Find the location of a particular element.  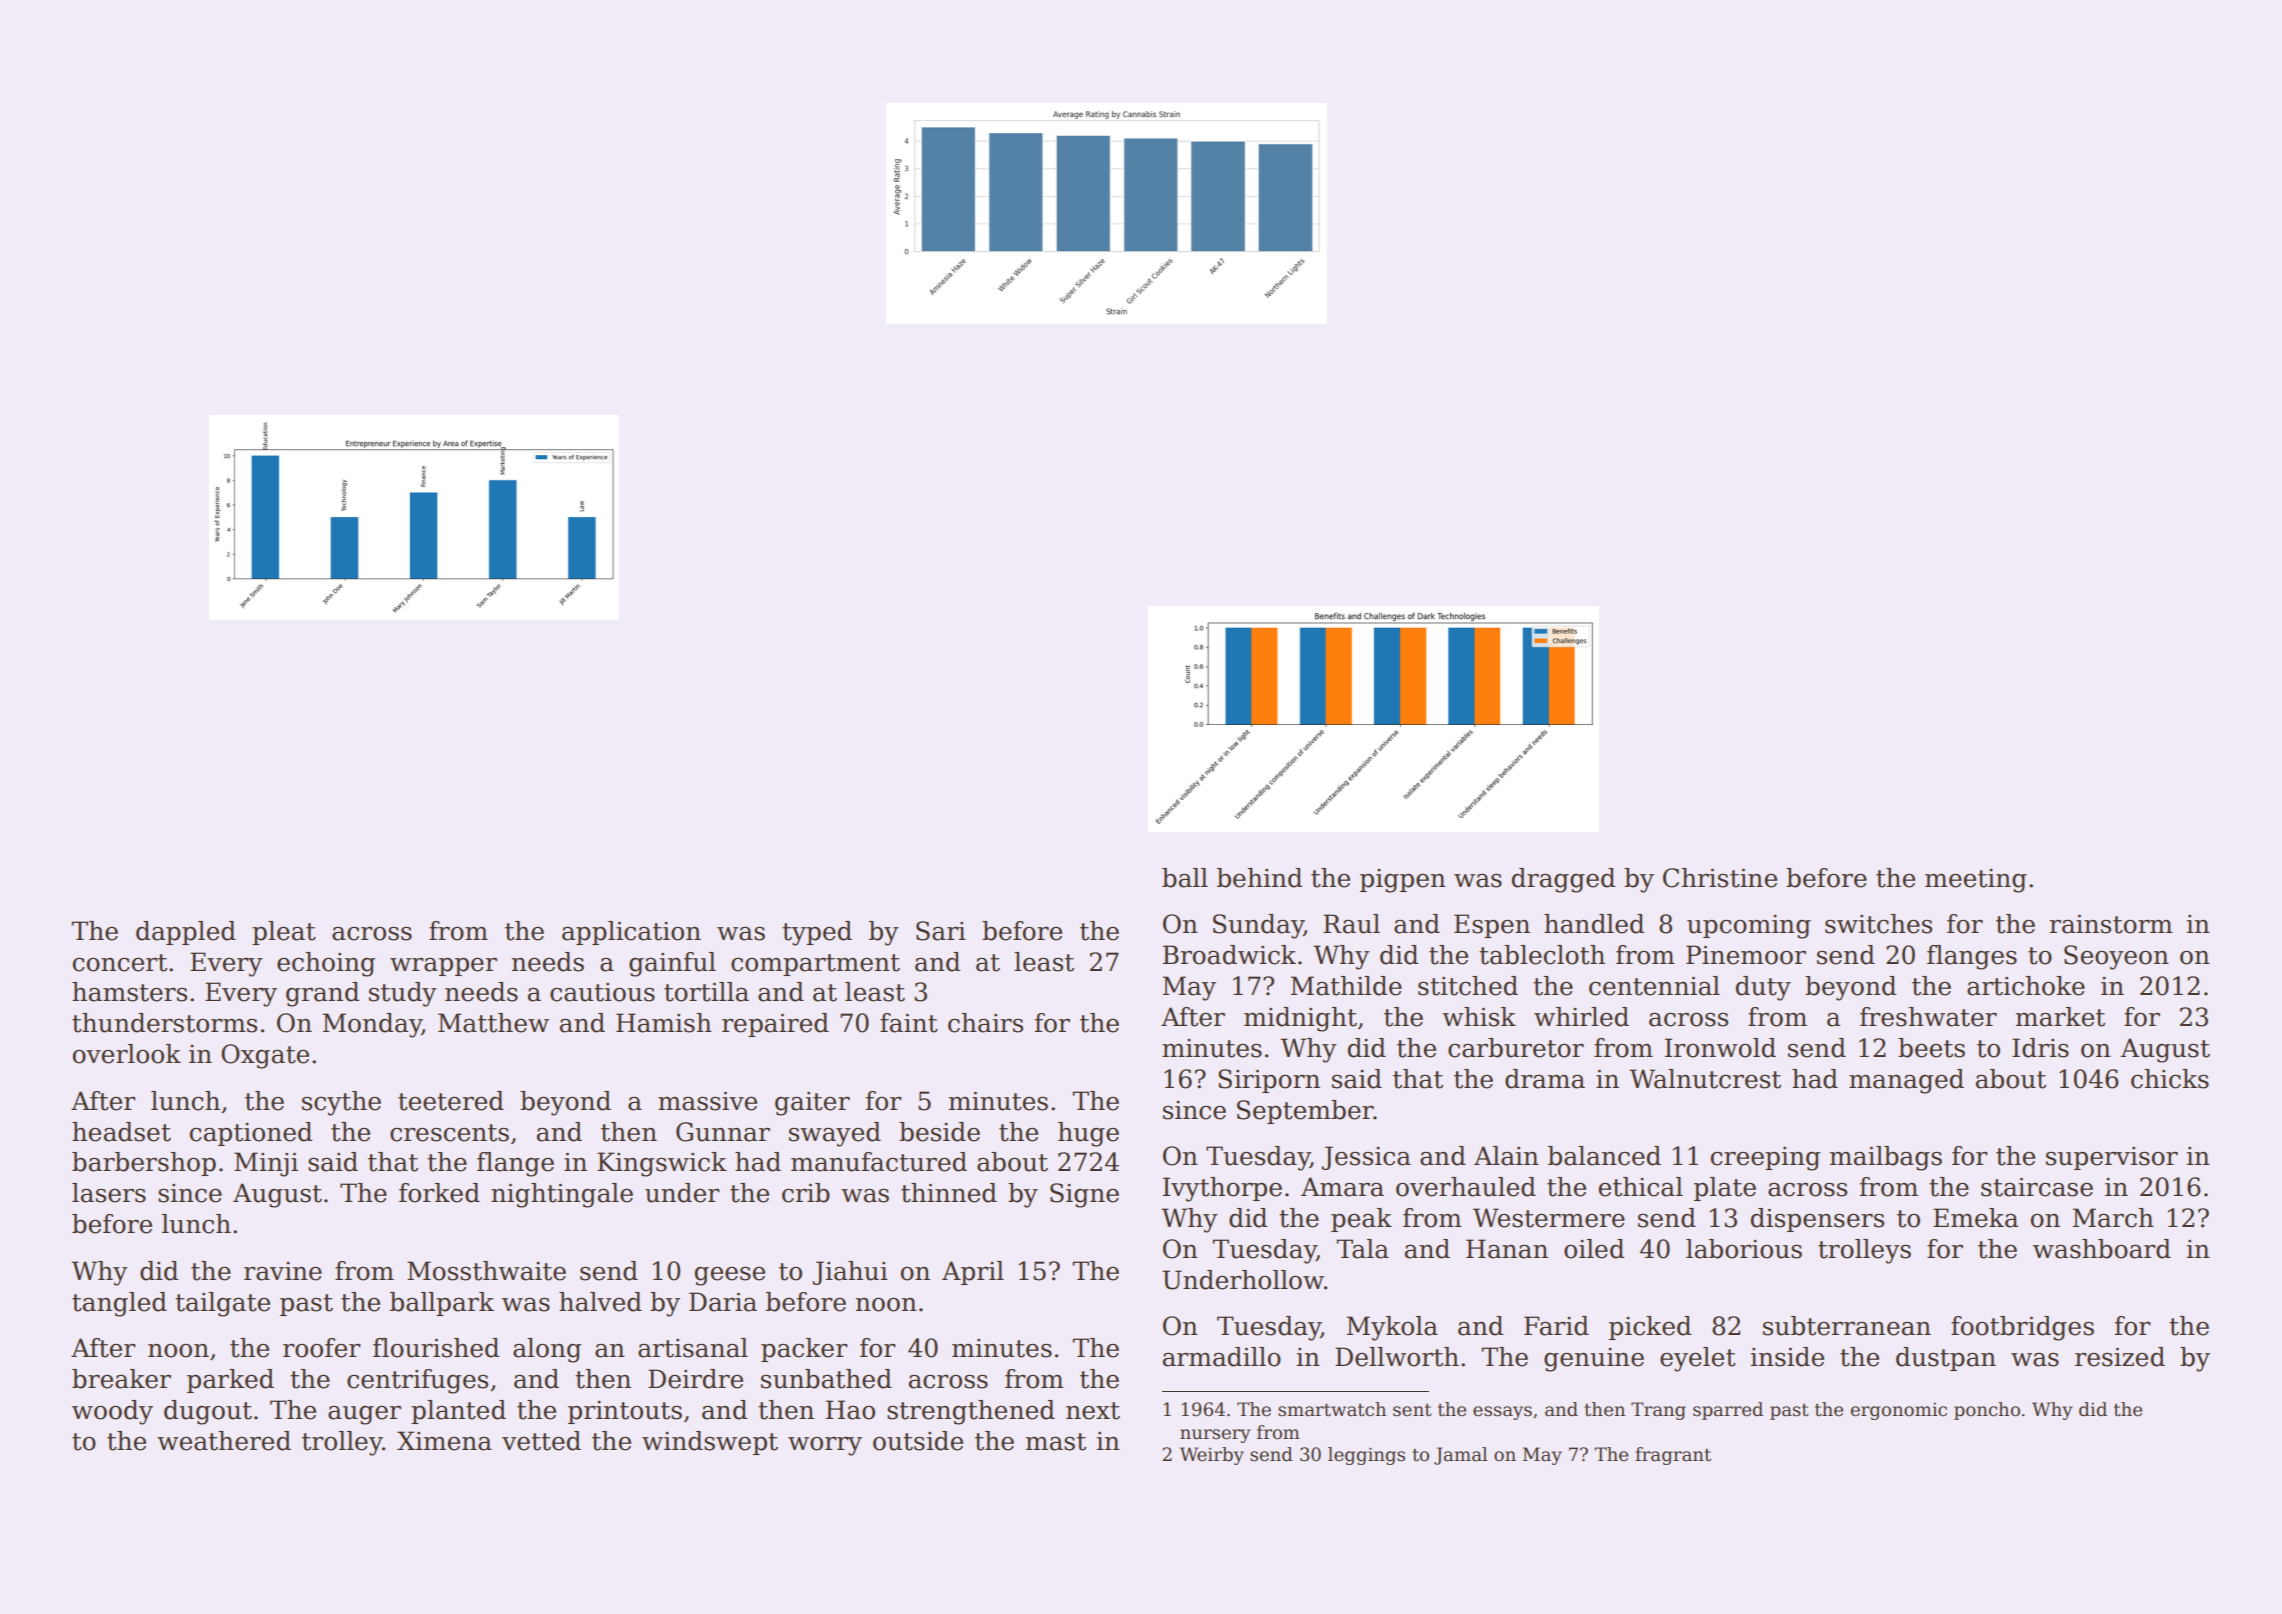

manufactured is located at coordinates (879, 1162).
